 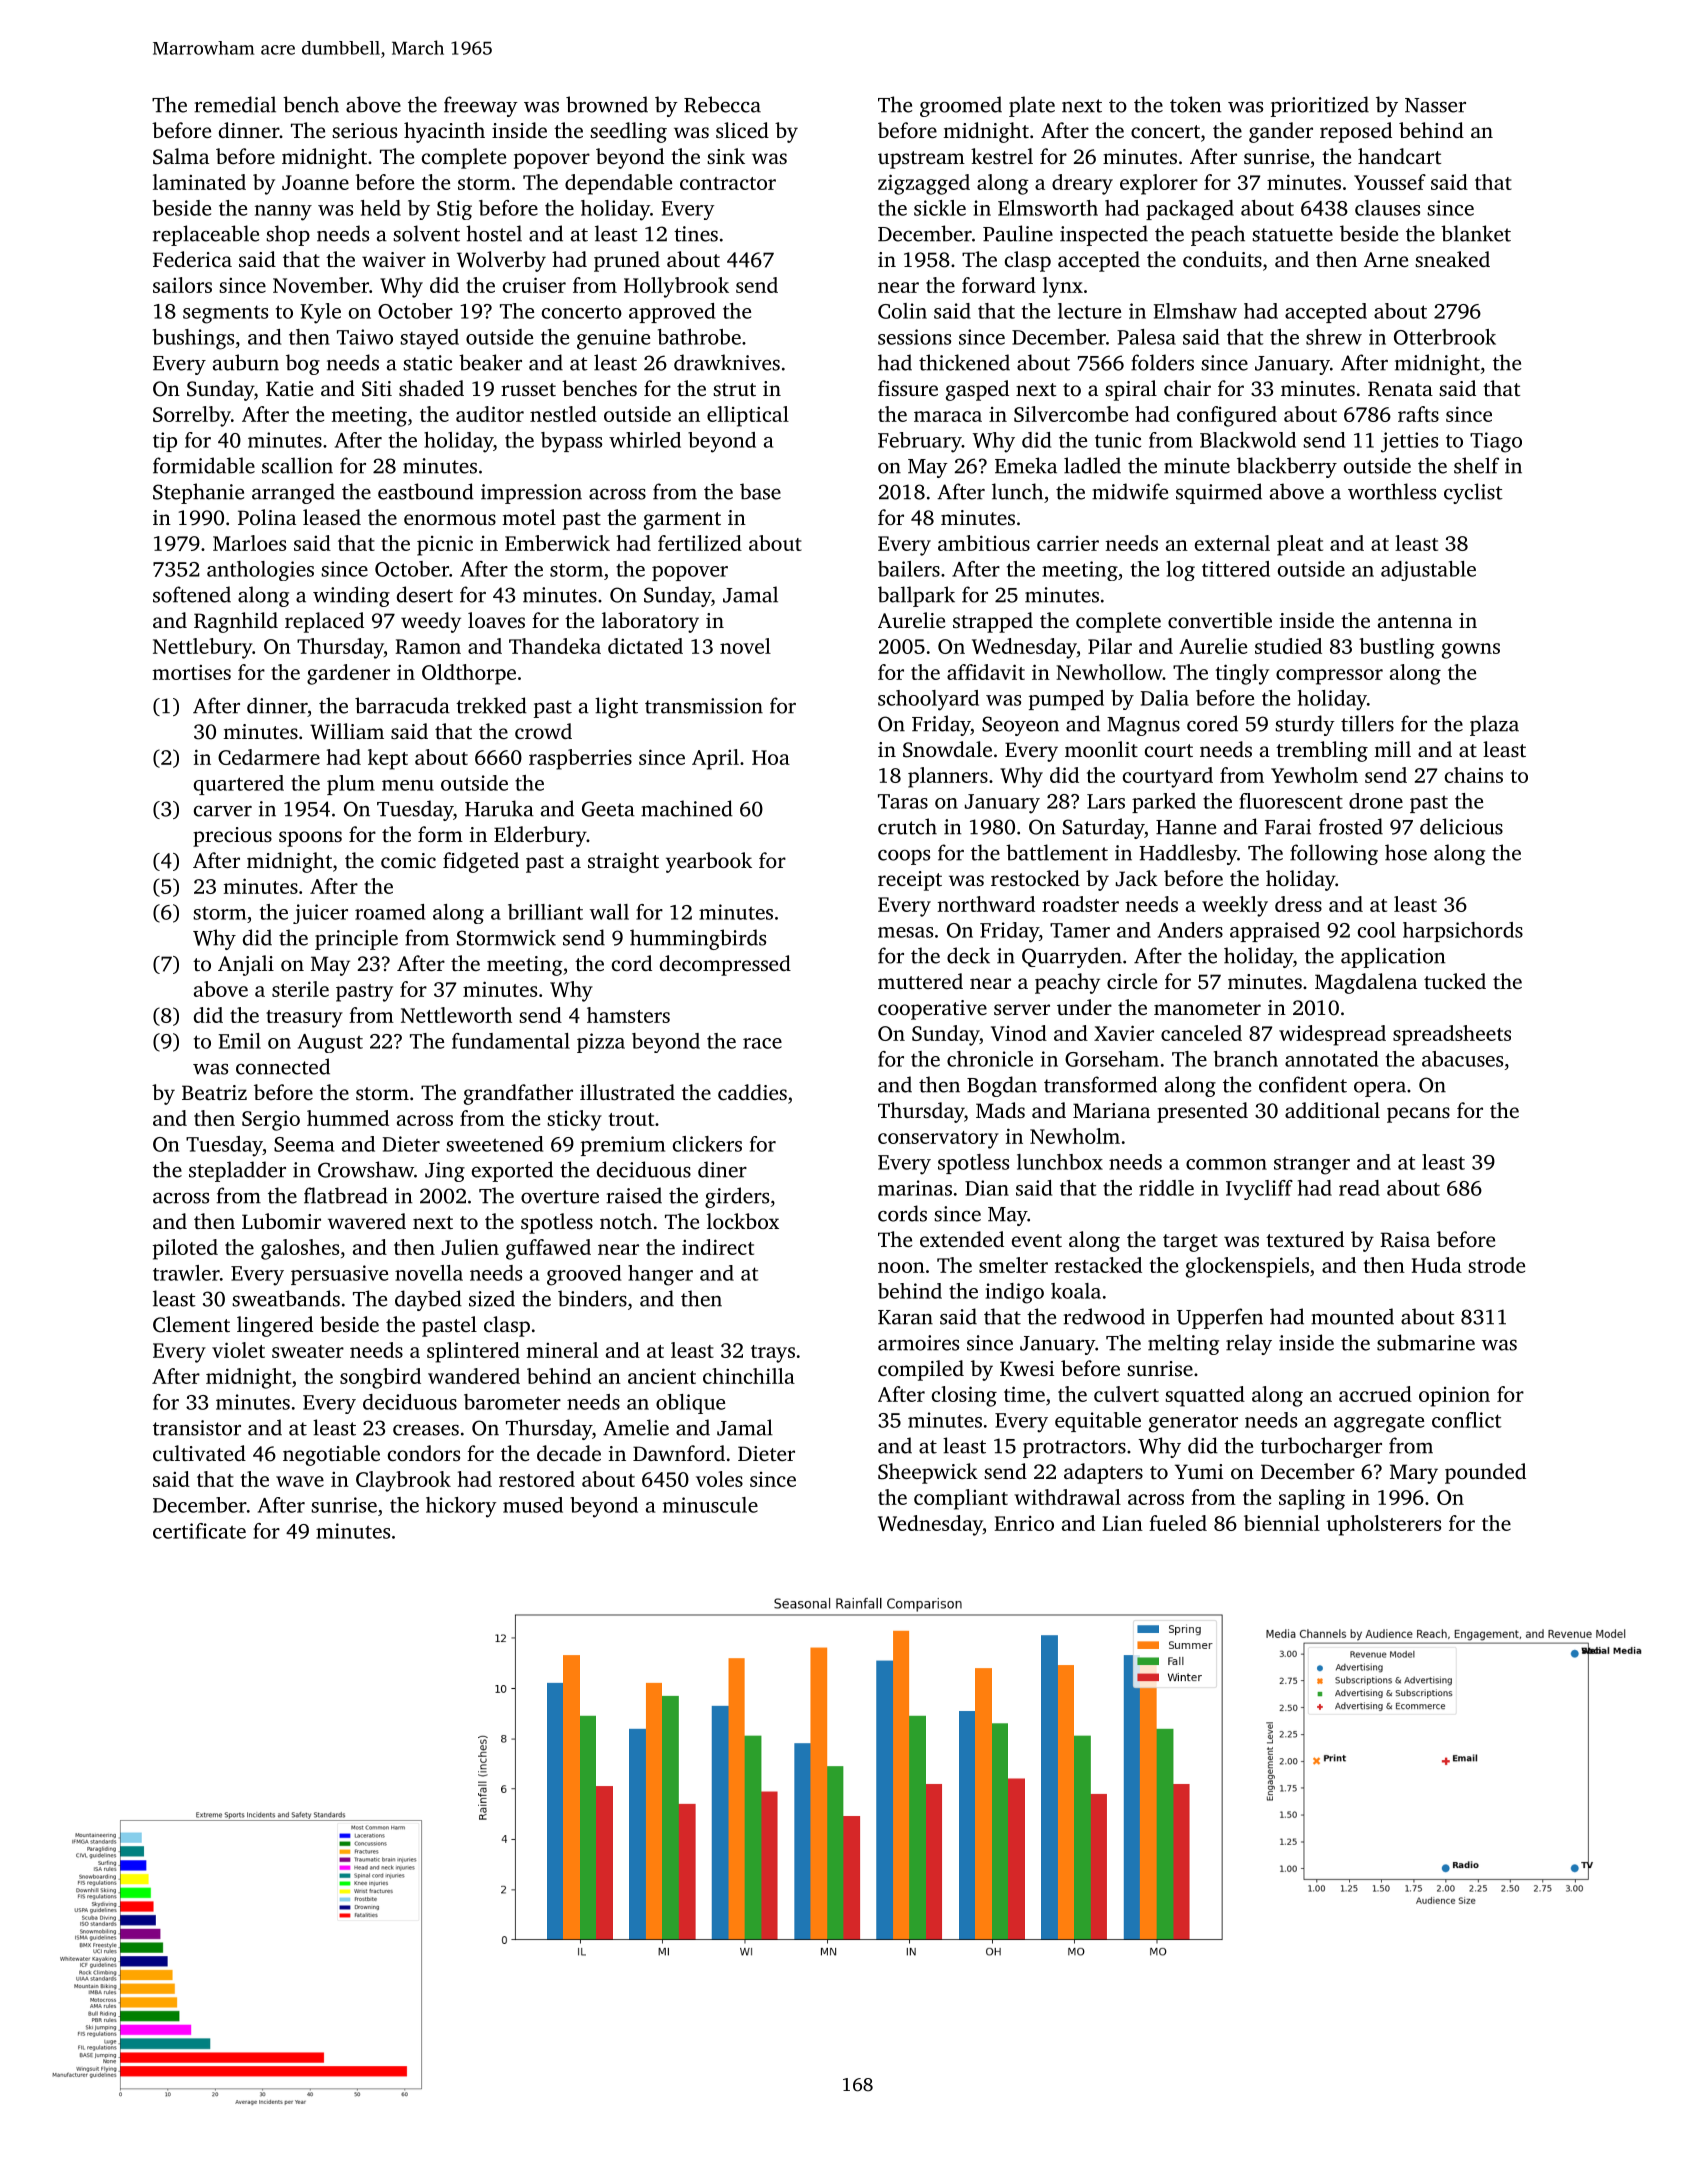 What do you see at coordinates (961, 106) in the image?
I see `groomed` at bounding box center [961, 106].
